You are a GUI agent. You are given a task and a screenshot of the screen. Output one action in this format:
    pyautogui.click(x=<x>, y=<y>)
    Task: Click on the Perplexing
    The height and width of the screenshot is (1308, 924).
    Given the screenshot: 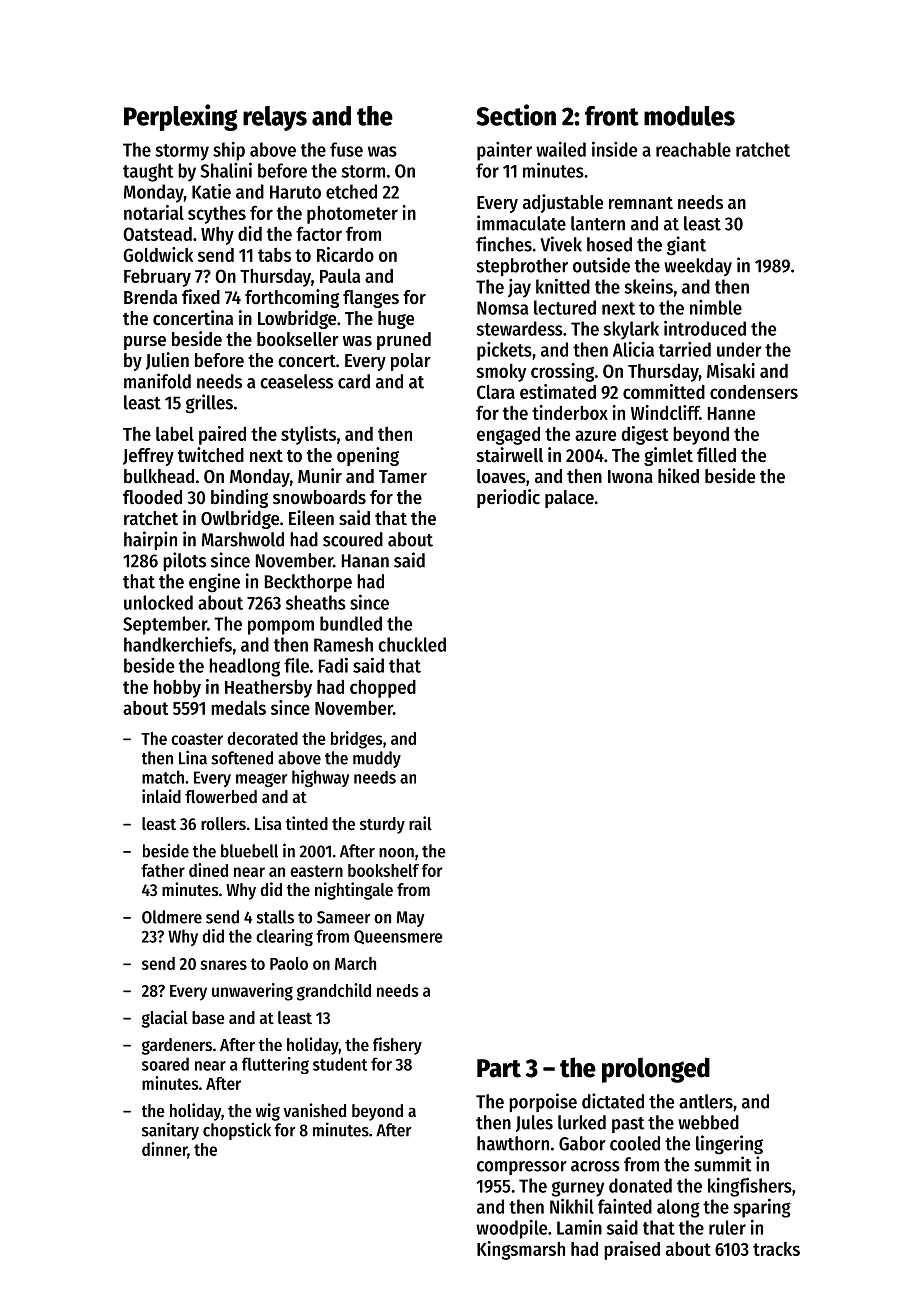 What is the action you would take?
    pyautogui.click(x=181, y=117)
